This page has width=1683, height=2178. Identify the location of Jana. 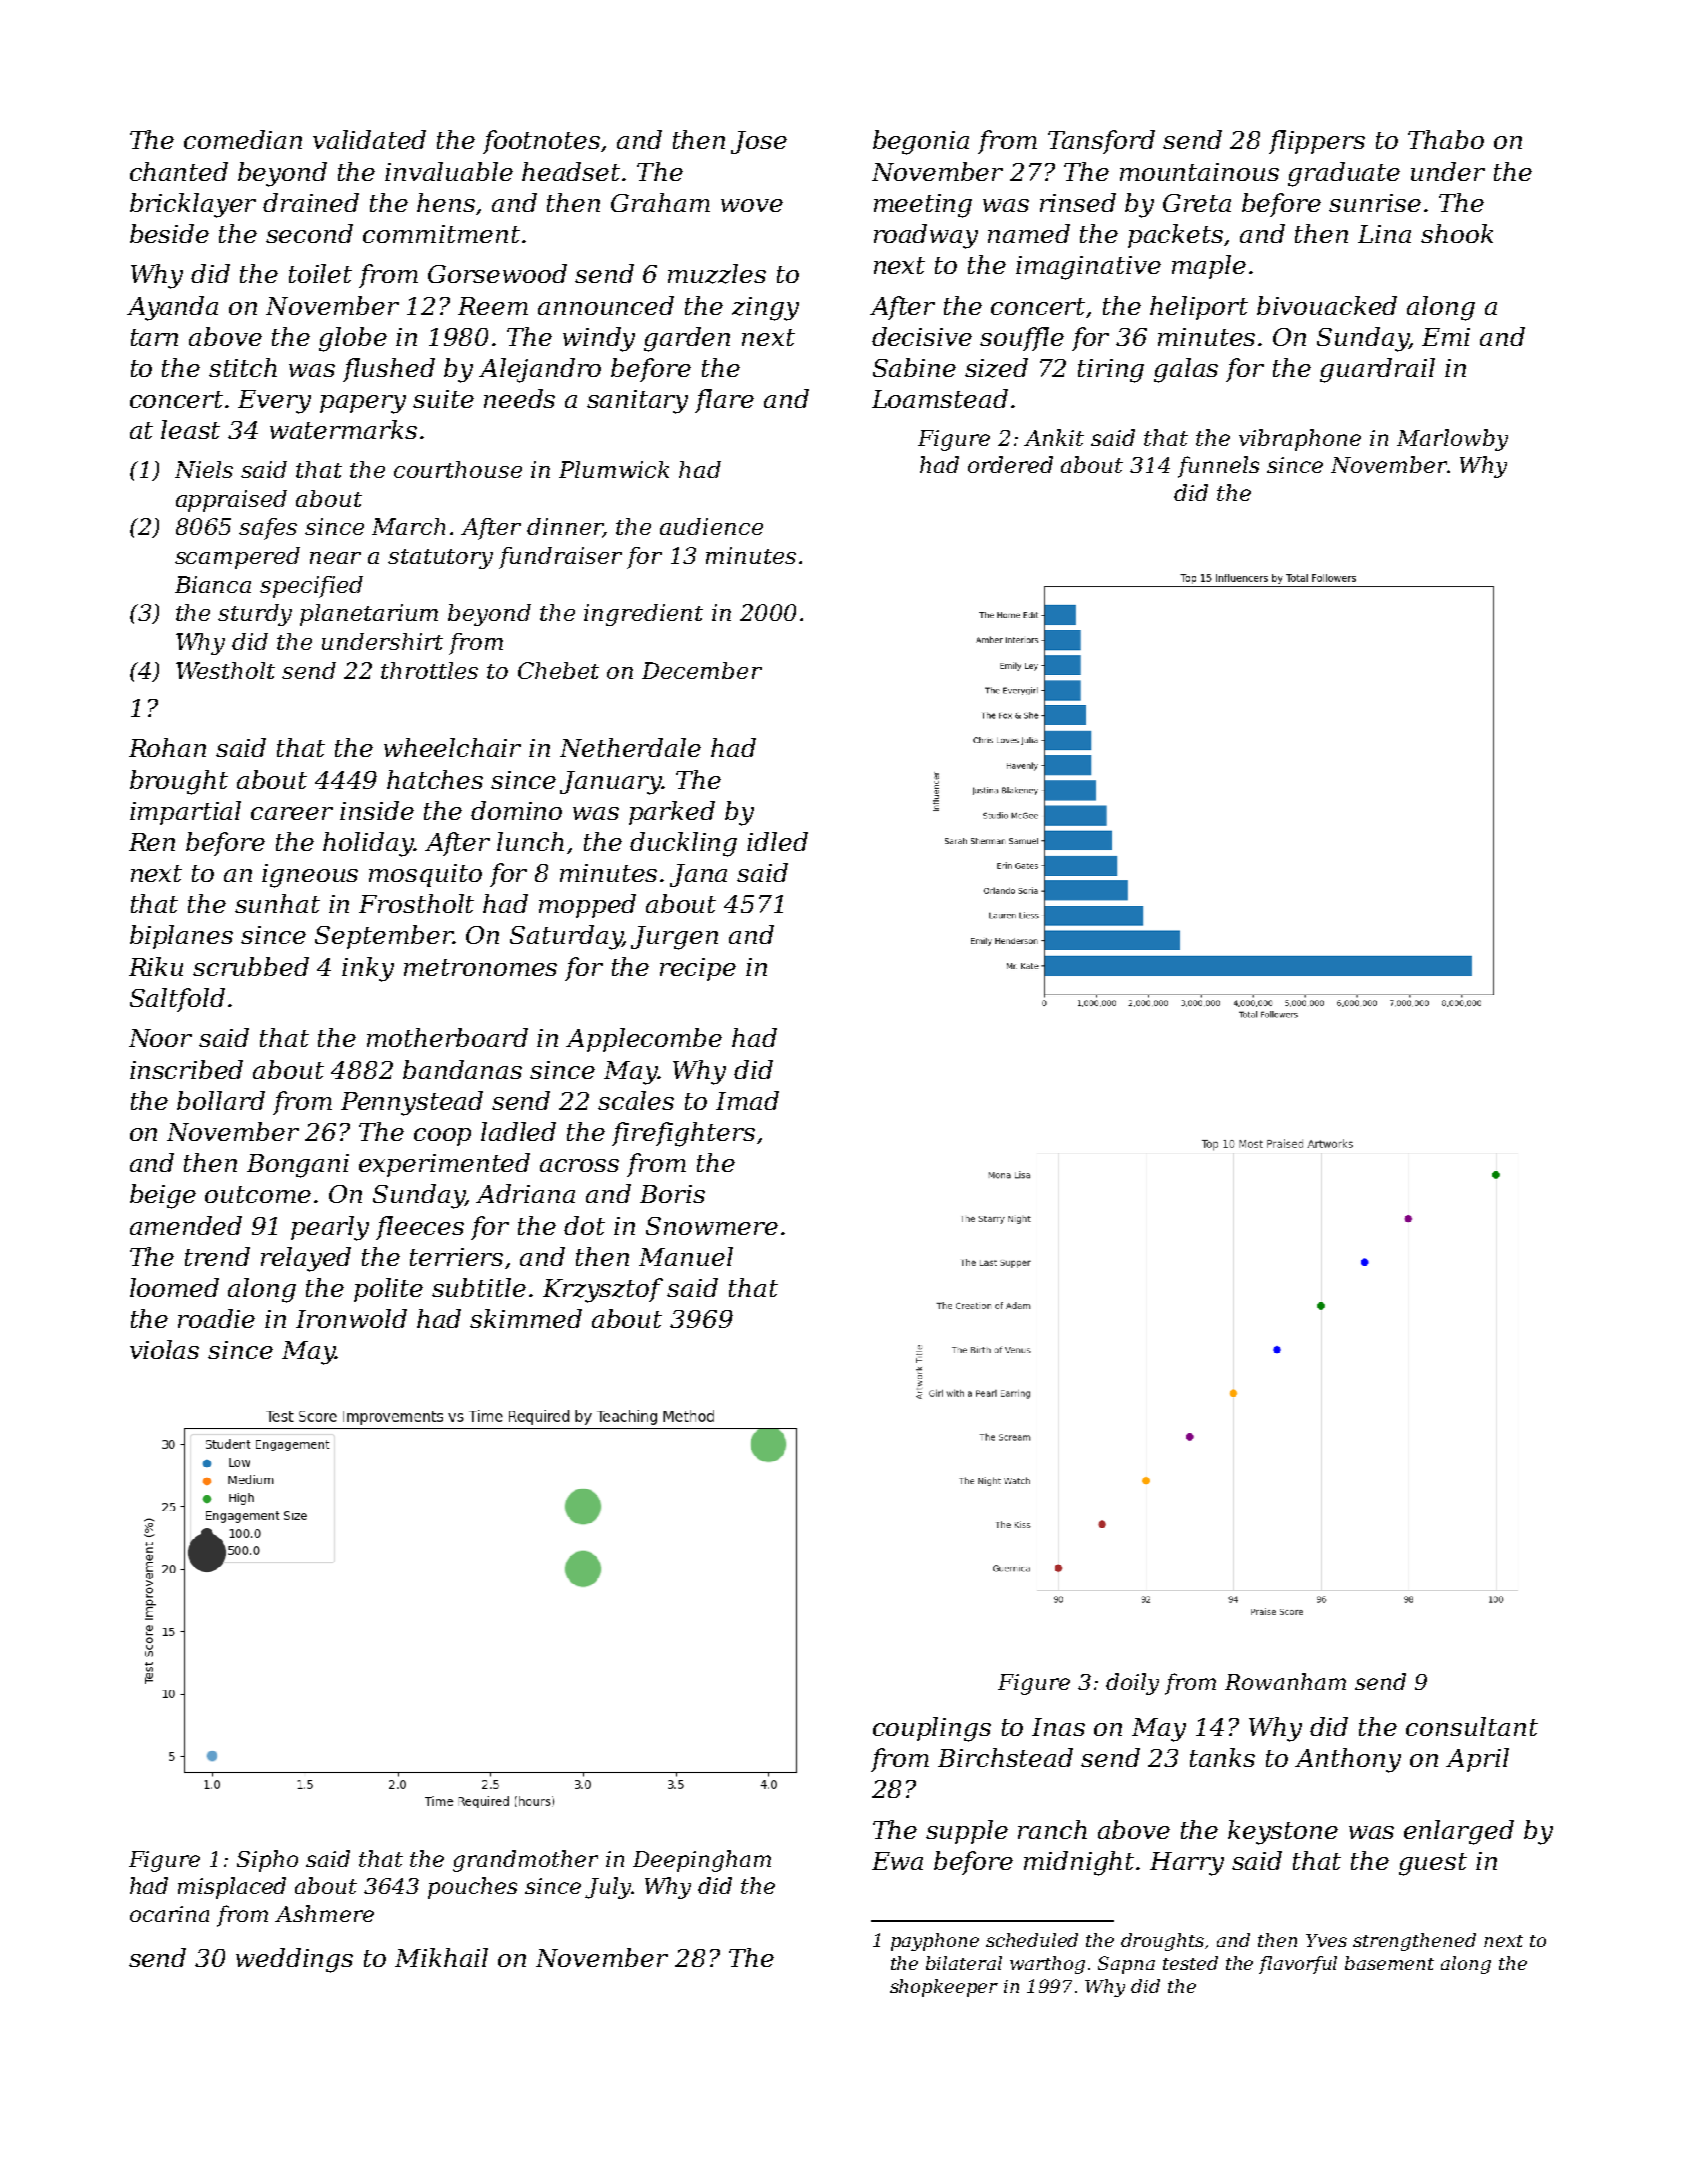
(698, 875).
